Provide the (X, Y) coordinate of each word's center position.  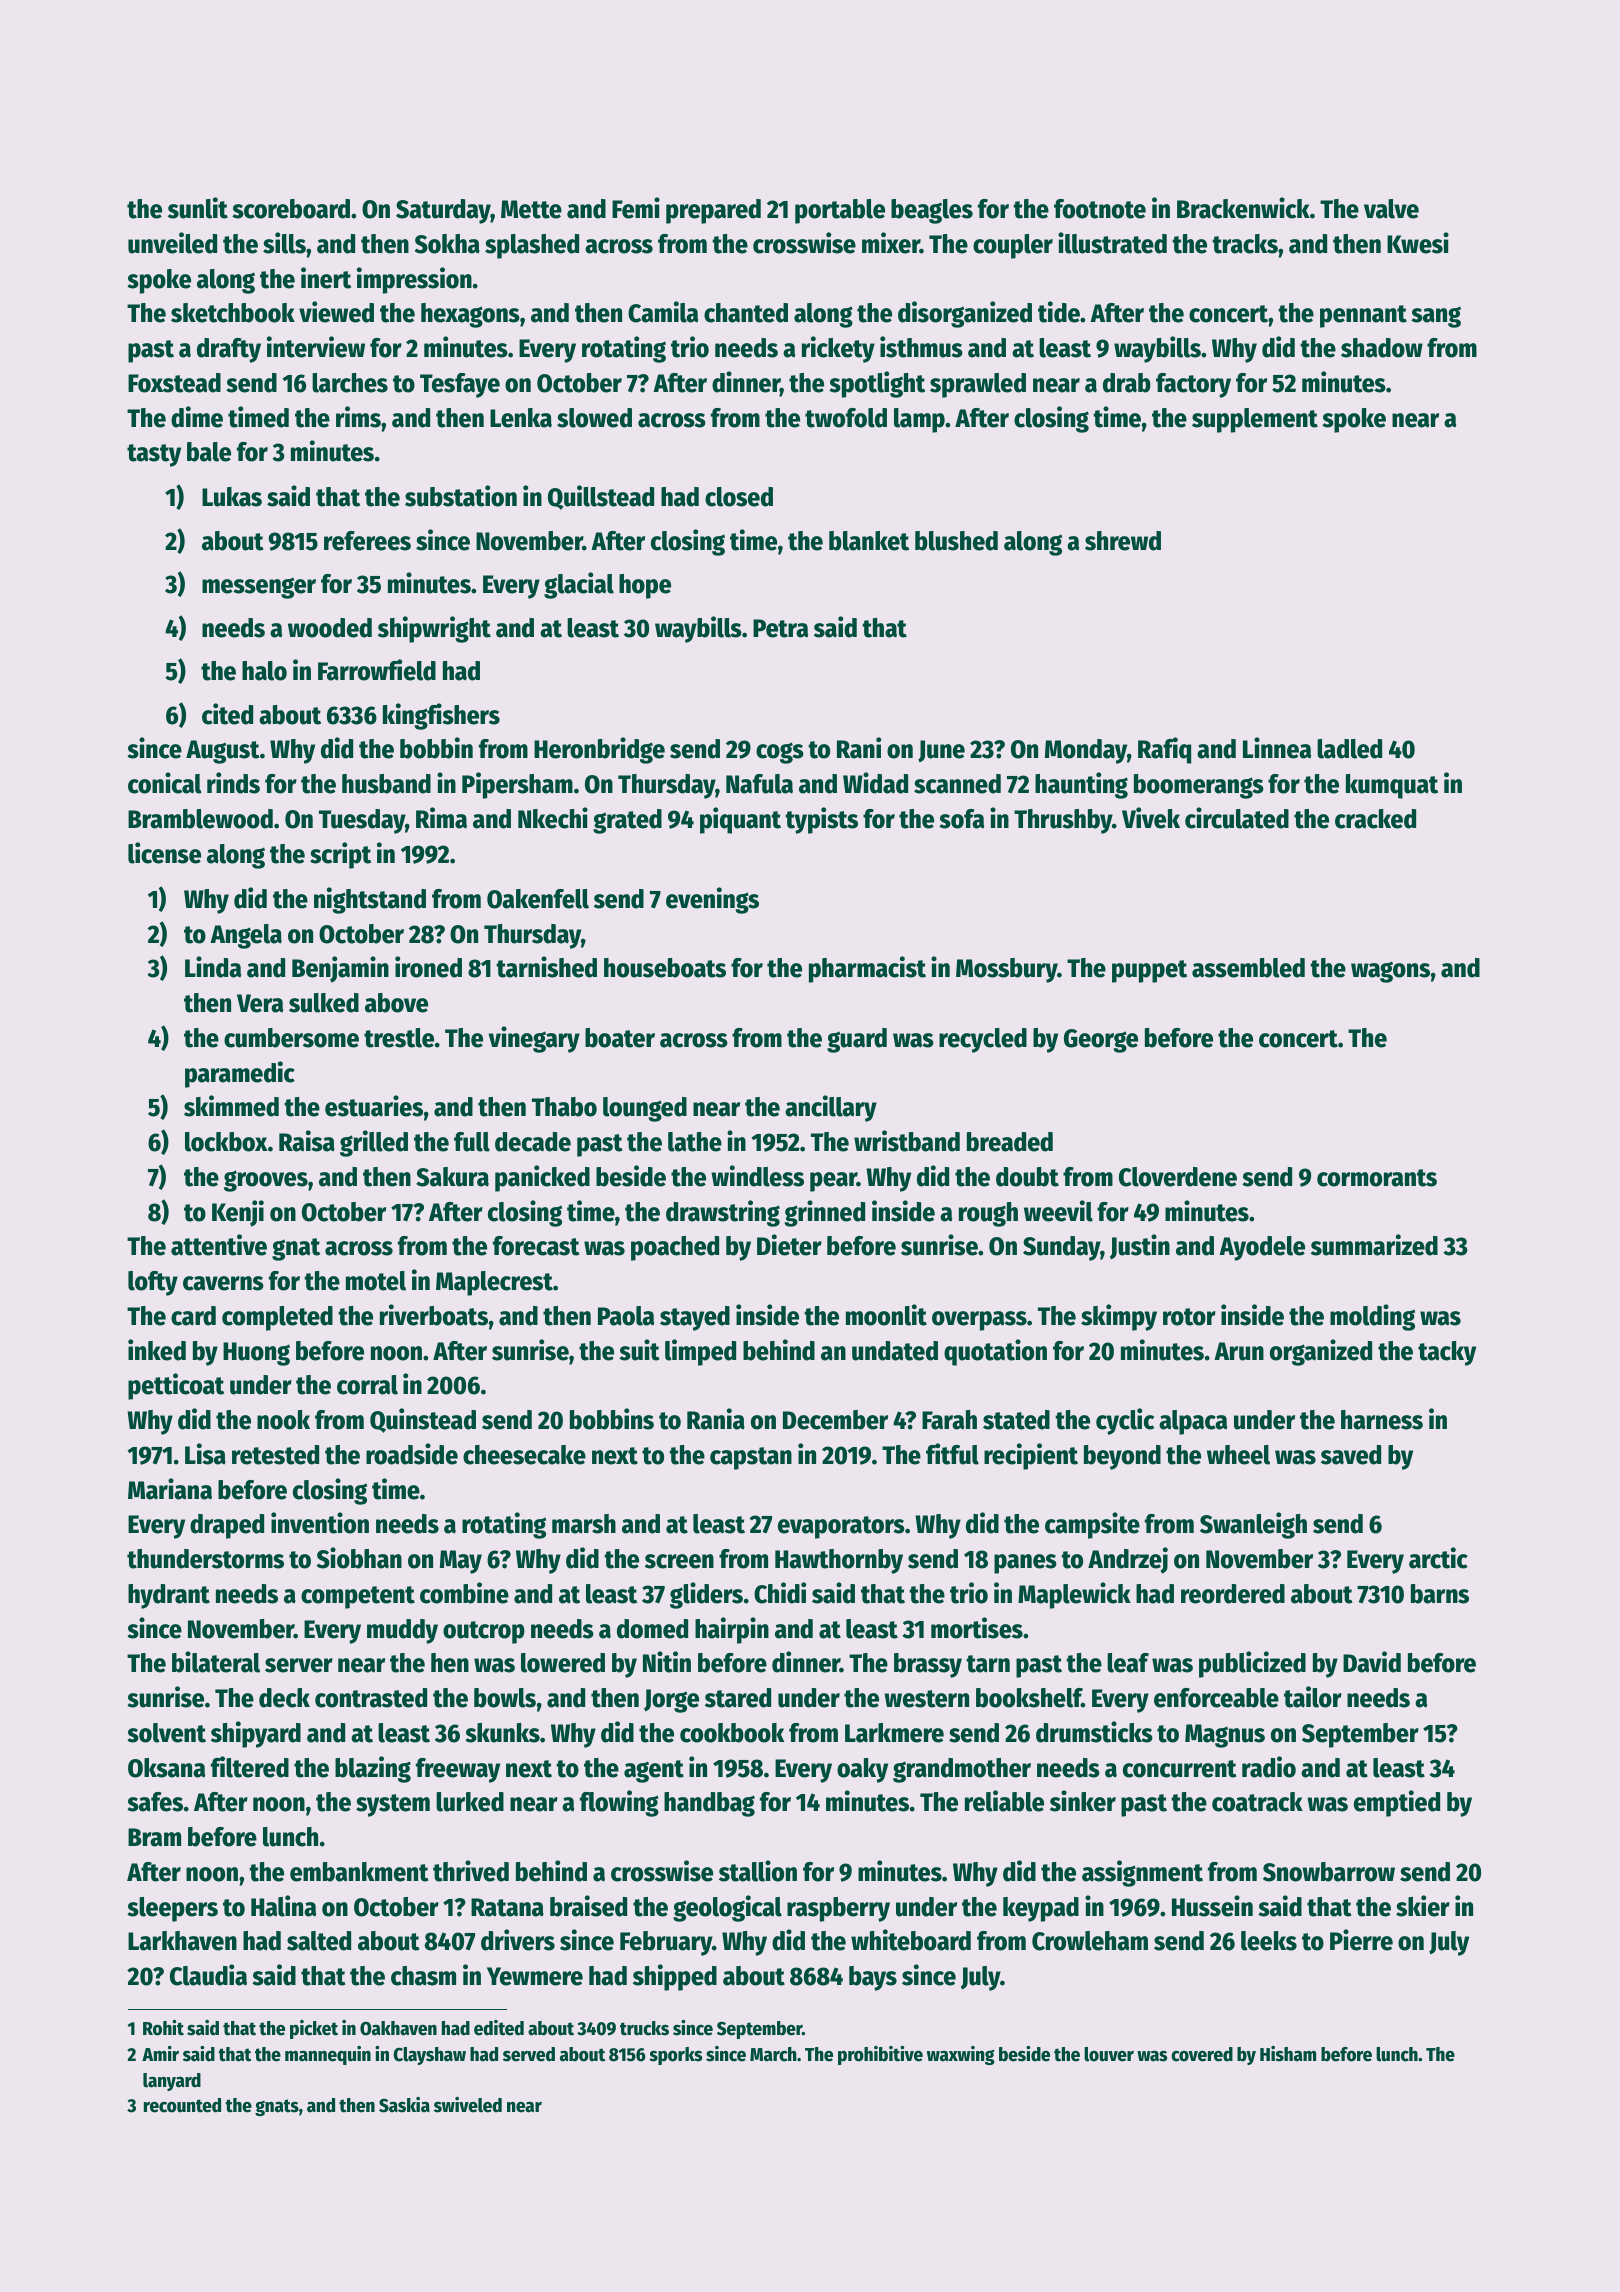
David (1372, 1662)
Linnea (1277, 748)
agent (654, 1771)
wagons (1390, 972)
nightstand (370, 900)
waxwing (961, 2055)
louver (1109, 2054)
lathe (695, 1142)
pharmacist (867, 969)
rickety (838, 349)
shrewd (1123, 541)
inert (326, 278)
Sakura (452, 1177)
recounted (182, 2105)
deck (284, 1698)
